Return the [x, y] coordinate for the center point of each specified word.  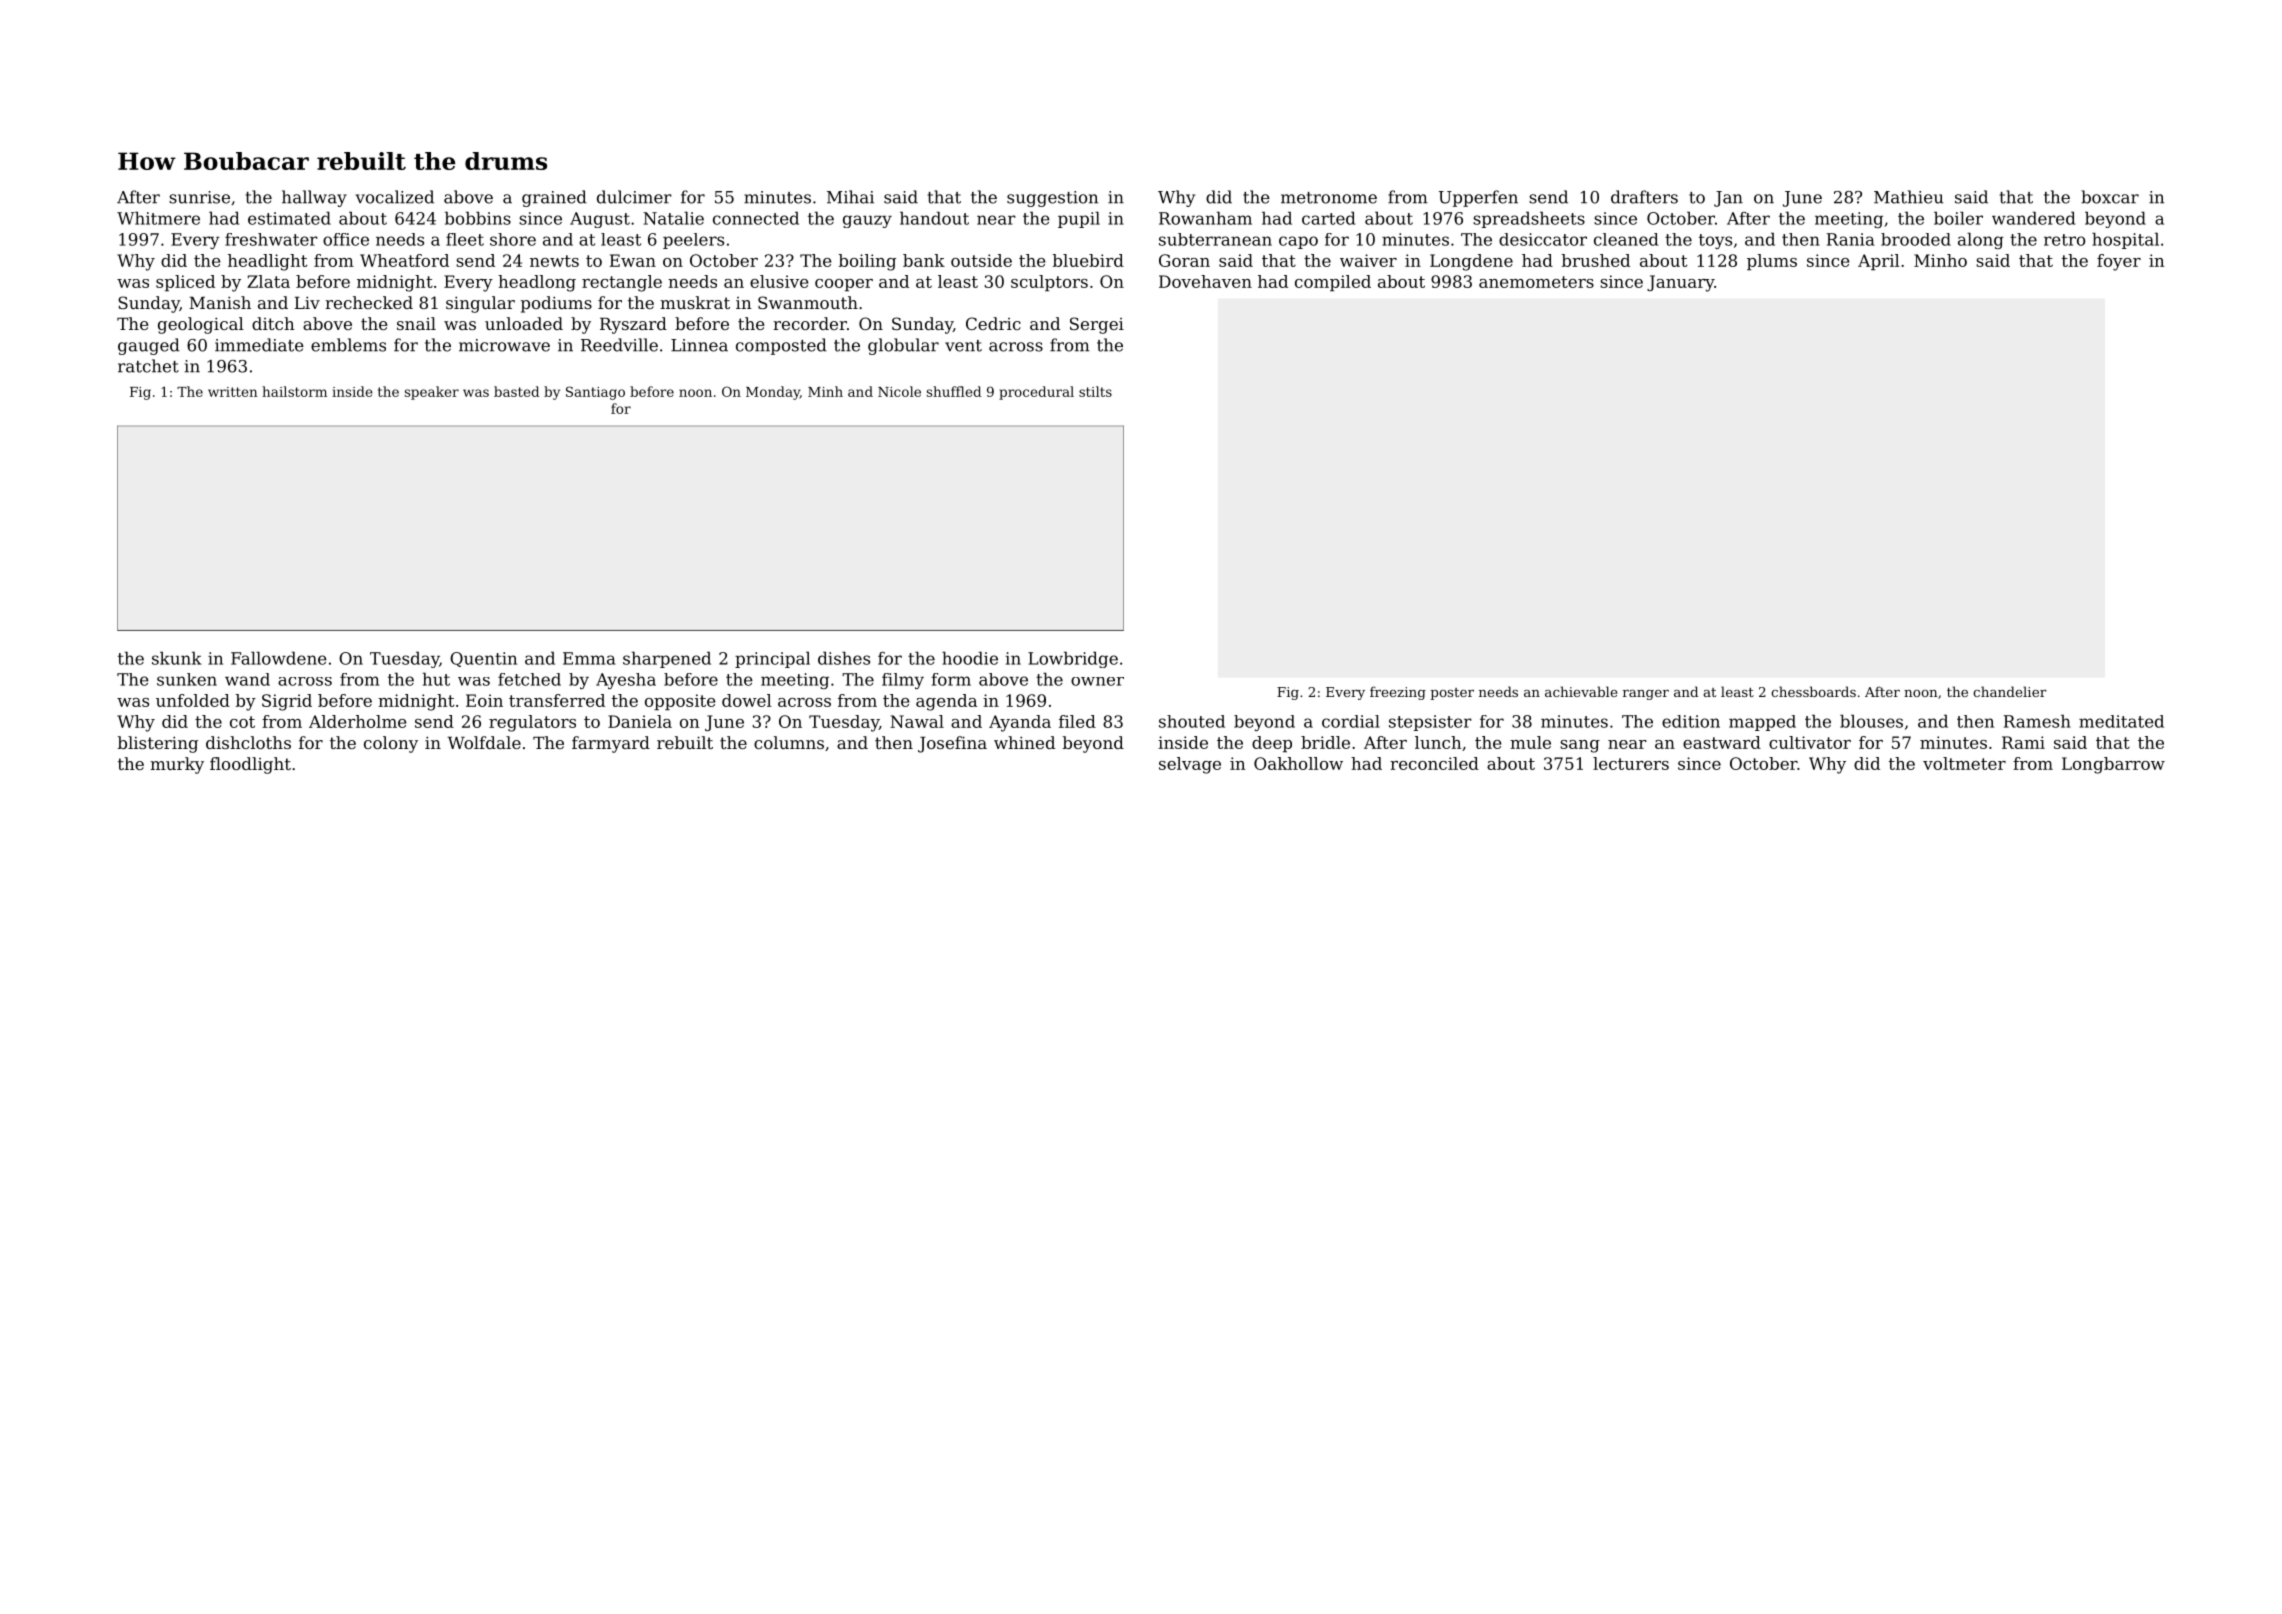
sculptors [1049, 283]
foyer [2119, 262]
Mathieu [1909, 197]
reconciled [1434, 763]
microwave [504, 345]
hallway [314, 198]
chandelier [2010, 691]
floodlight [250, 765]
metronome [1329, 198]
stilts [1095, 391]
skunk [177, 658]
